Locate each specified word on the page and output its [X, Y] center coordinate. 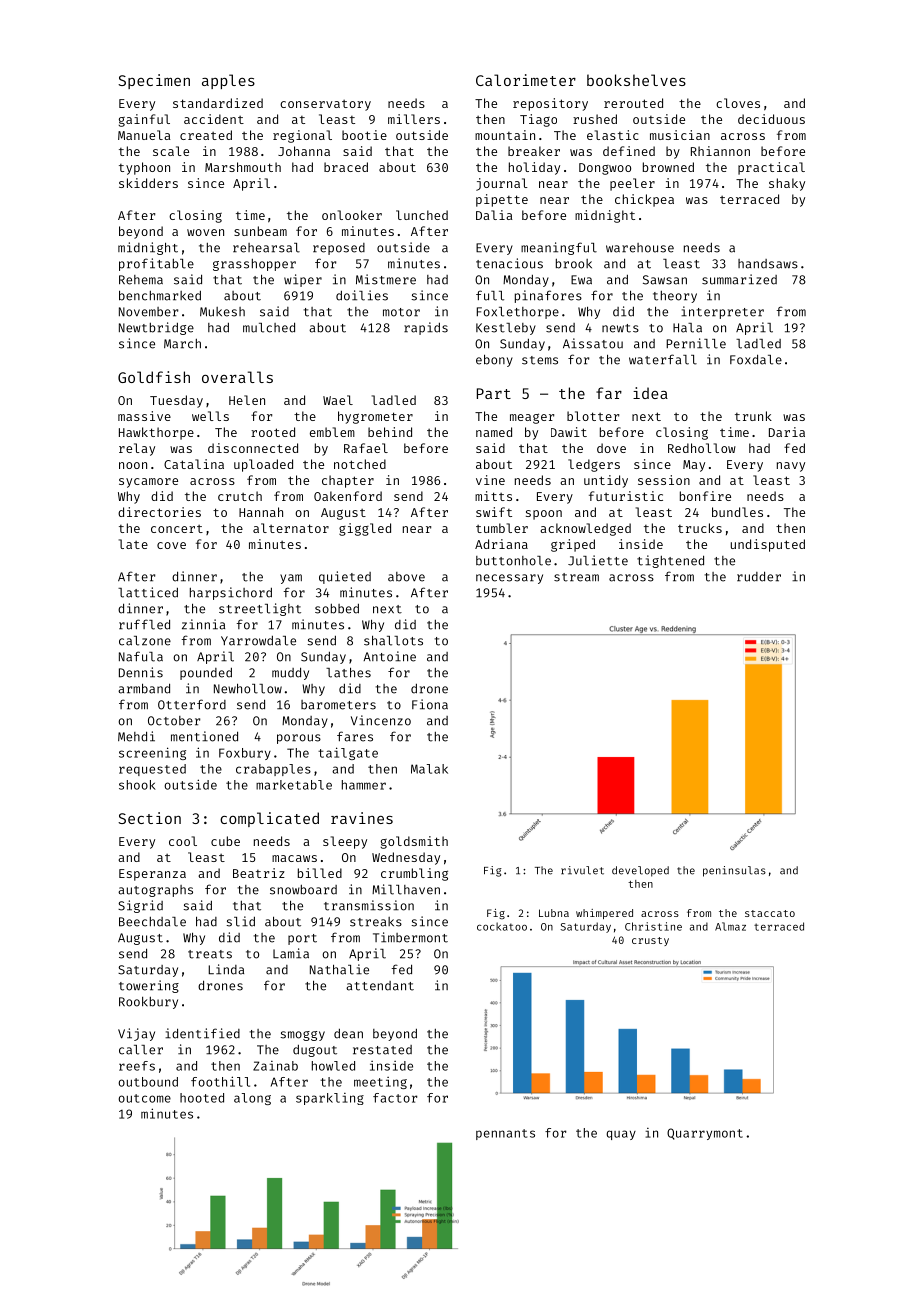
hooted [202, 1098]
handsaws [768, 264]
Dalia [494, 215]
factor [395, 1098]
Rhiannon [720, 151]
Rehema [141, 280]
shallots [393, 641]
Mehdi [136, 736]
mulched [269, 327]
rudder [759, 576]
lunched [422, 215]
